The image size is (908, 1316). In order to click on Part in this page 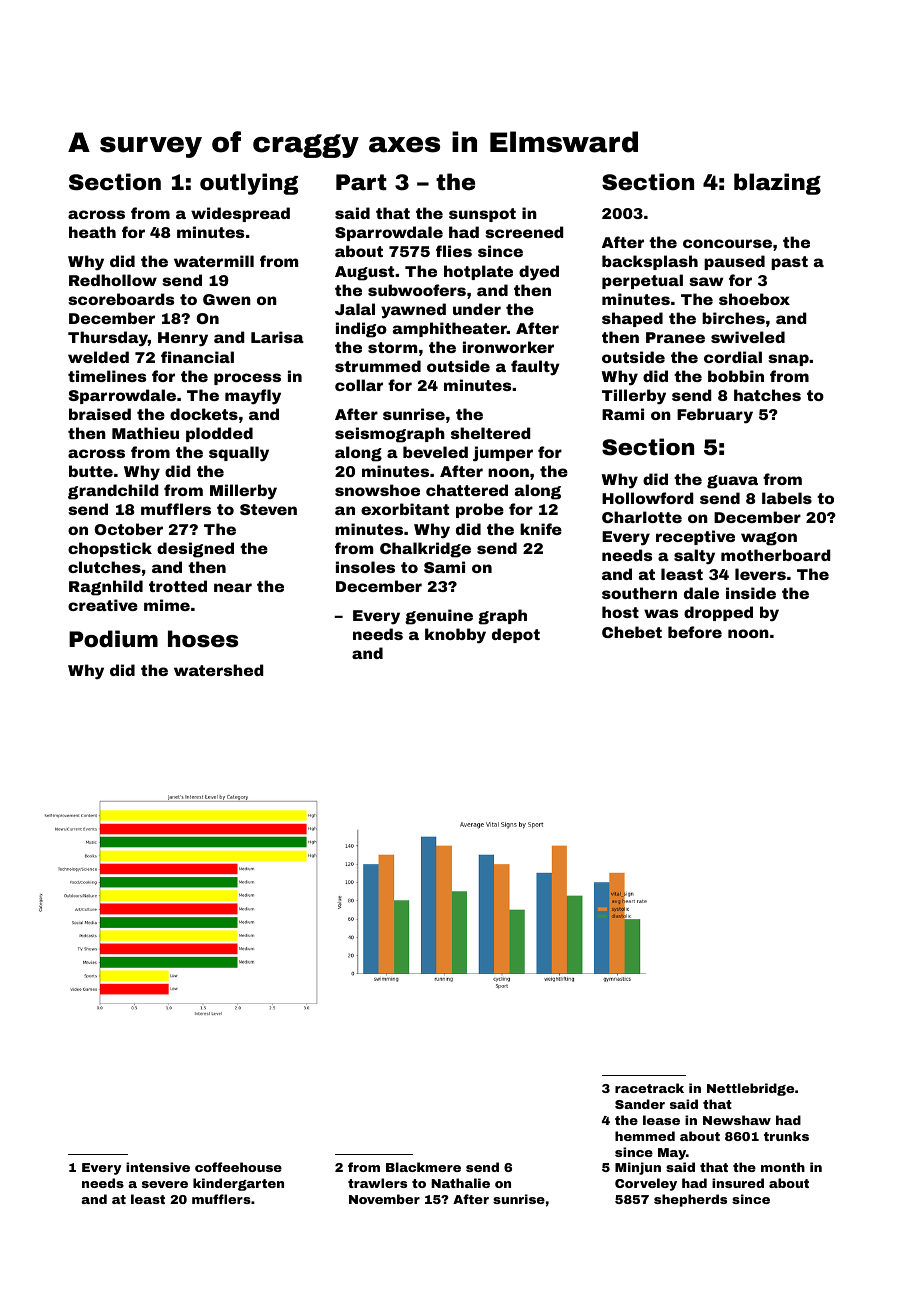, I will do `click(361, 182)`.
